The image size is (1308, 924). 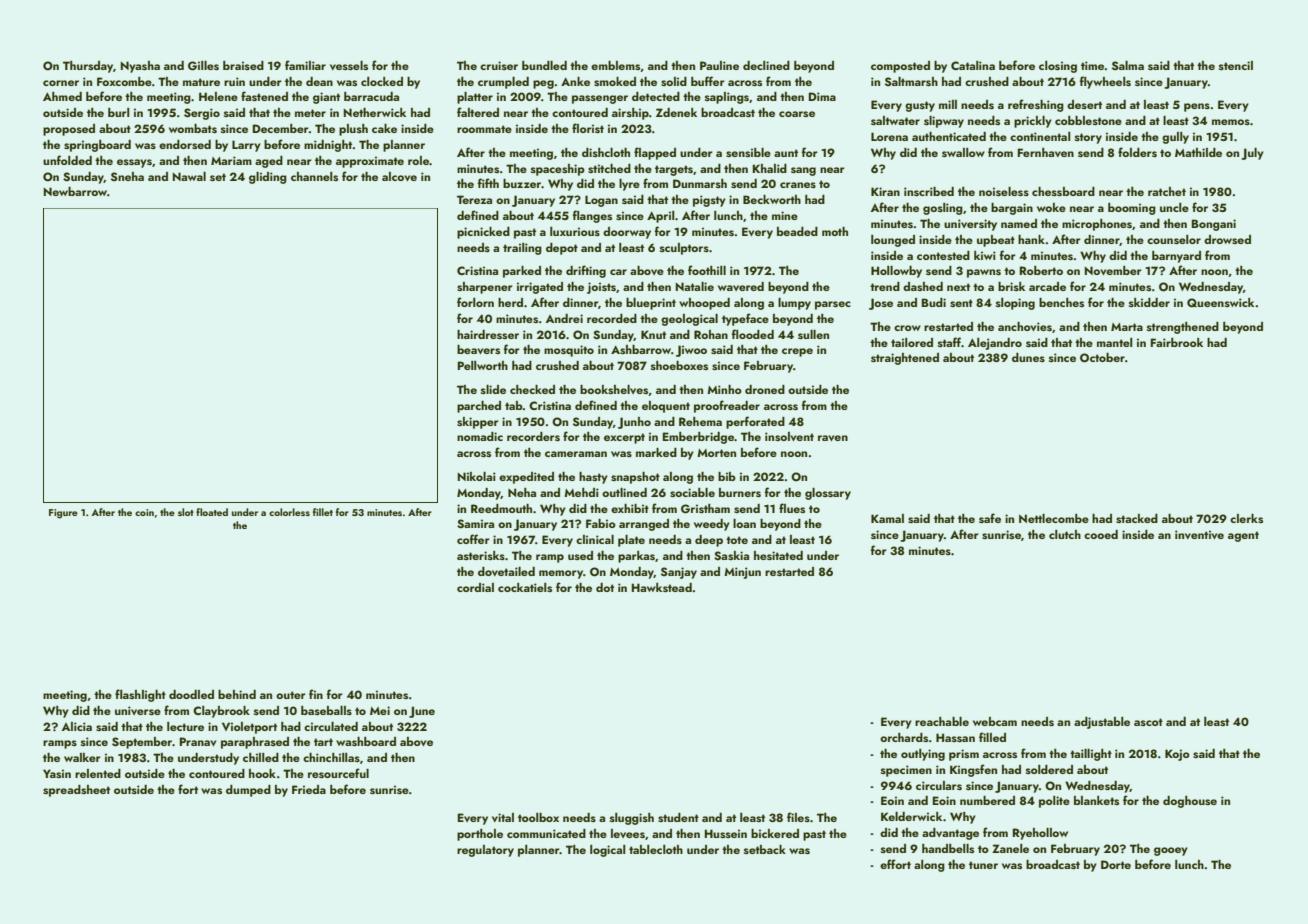 I want to click on plush, so click(x=353, y=130).
